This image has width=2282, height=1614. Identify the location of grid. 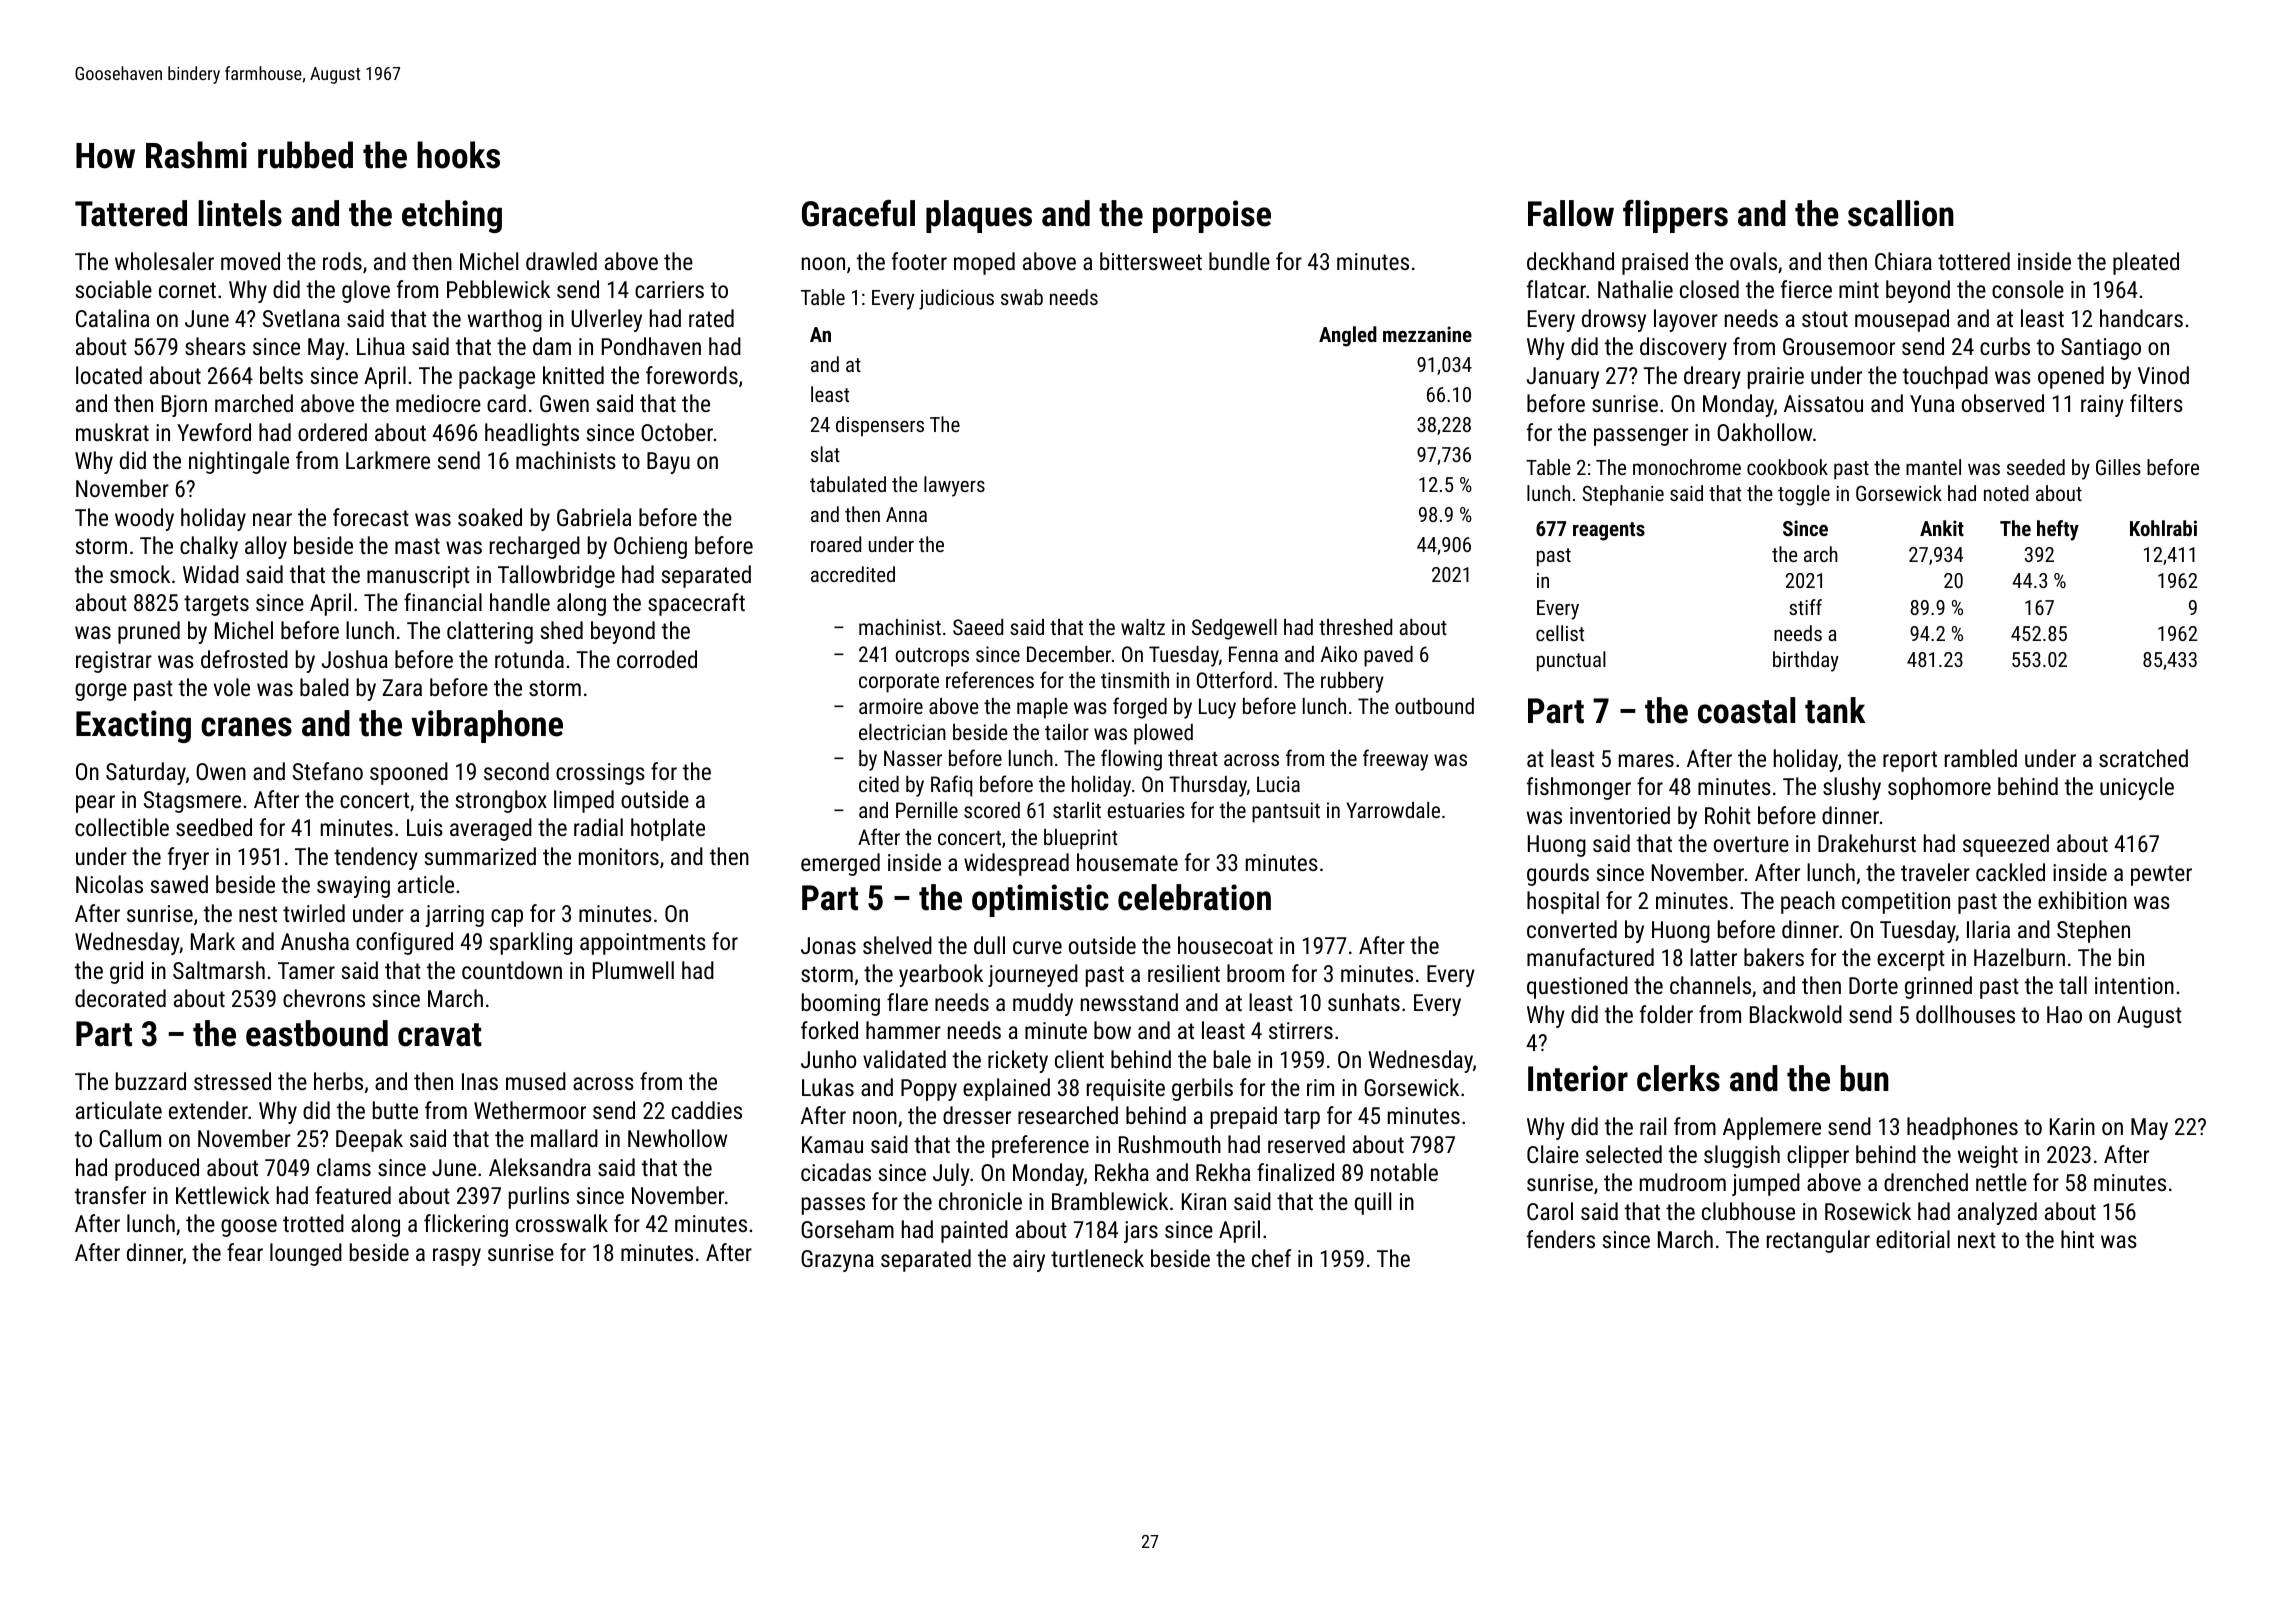
(126, 972).
